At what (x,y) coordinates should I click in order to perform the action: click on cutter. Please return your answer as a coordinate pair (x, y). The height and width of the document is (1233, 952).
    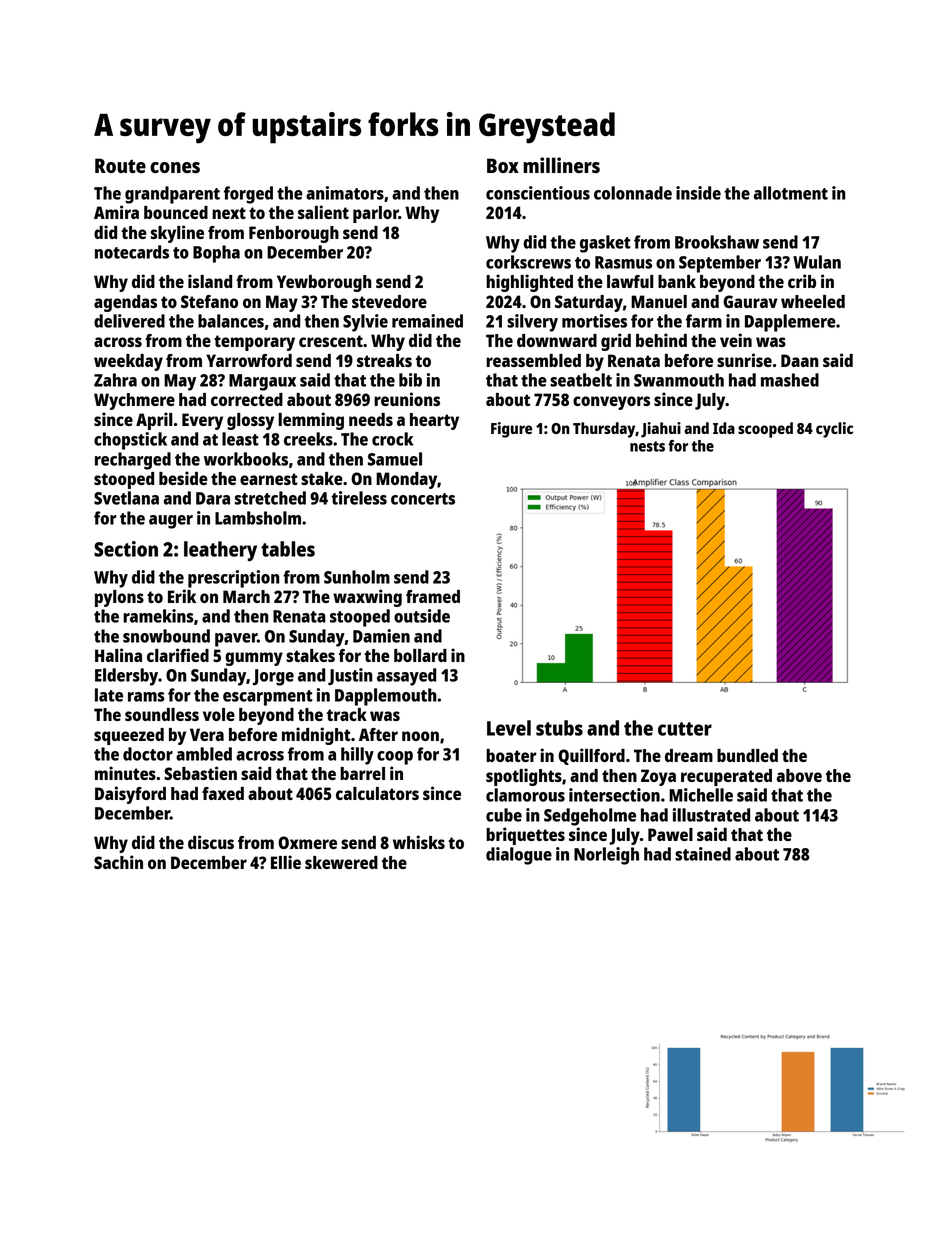
    Looking at the image, I should click on (685, 729).
